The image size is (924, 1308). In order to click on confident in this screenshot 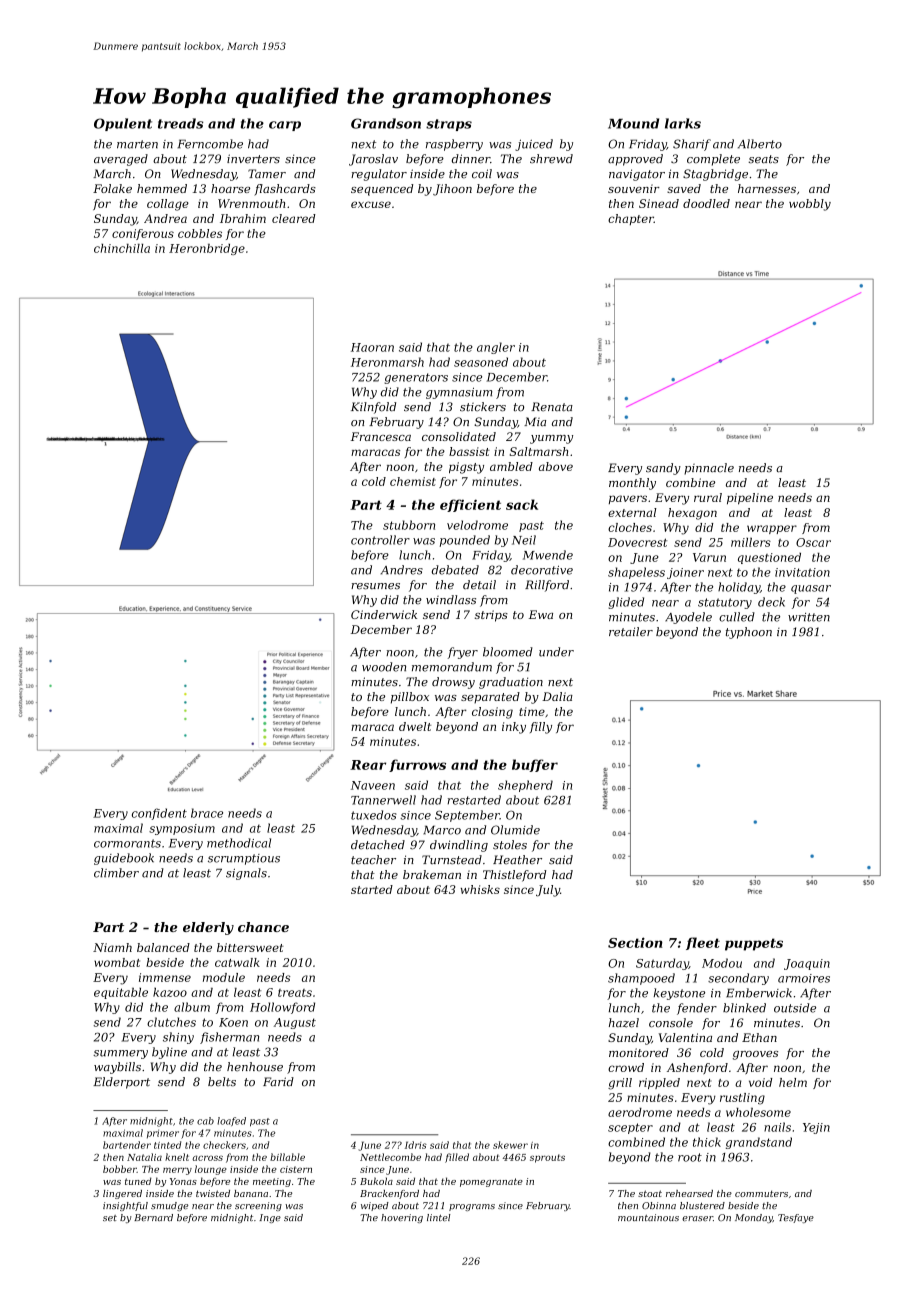, I will do `click(159, 814)`.
